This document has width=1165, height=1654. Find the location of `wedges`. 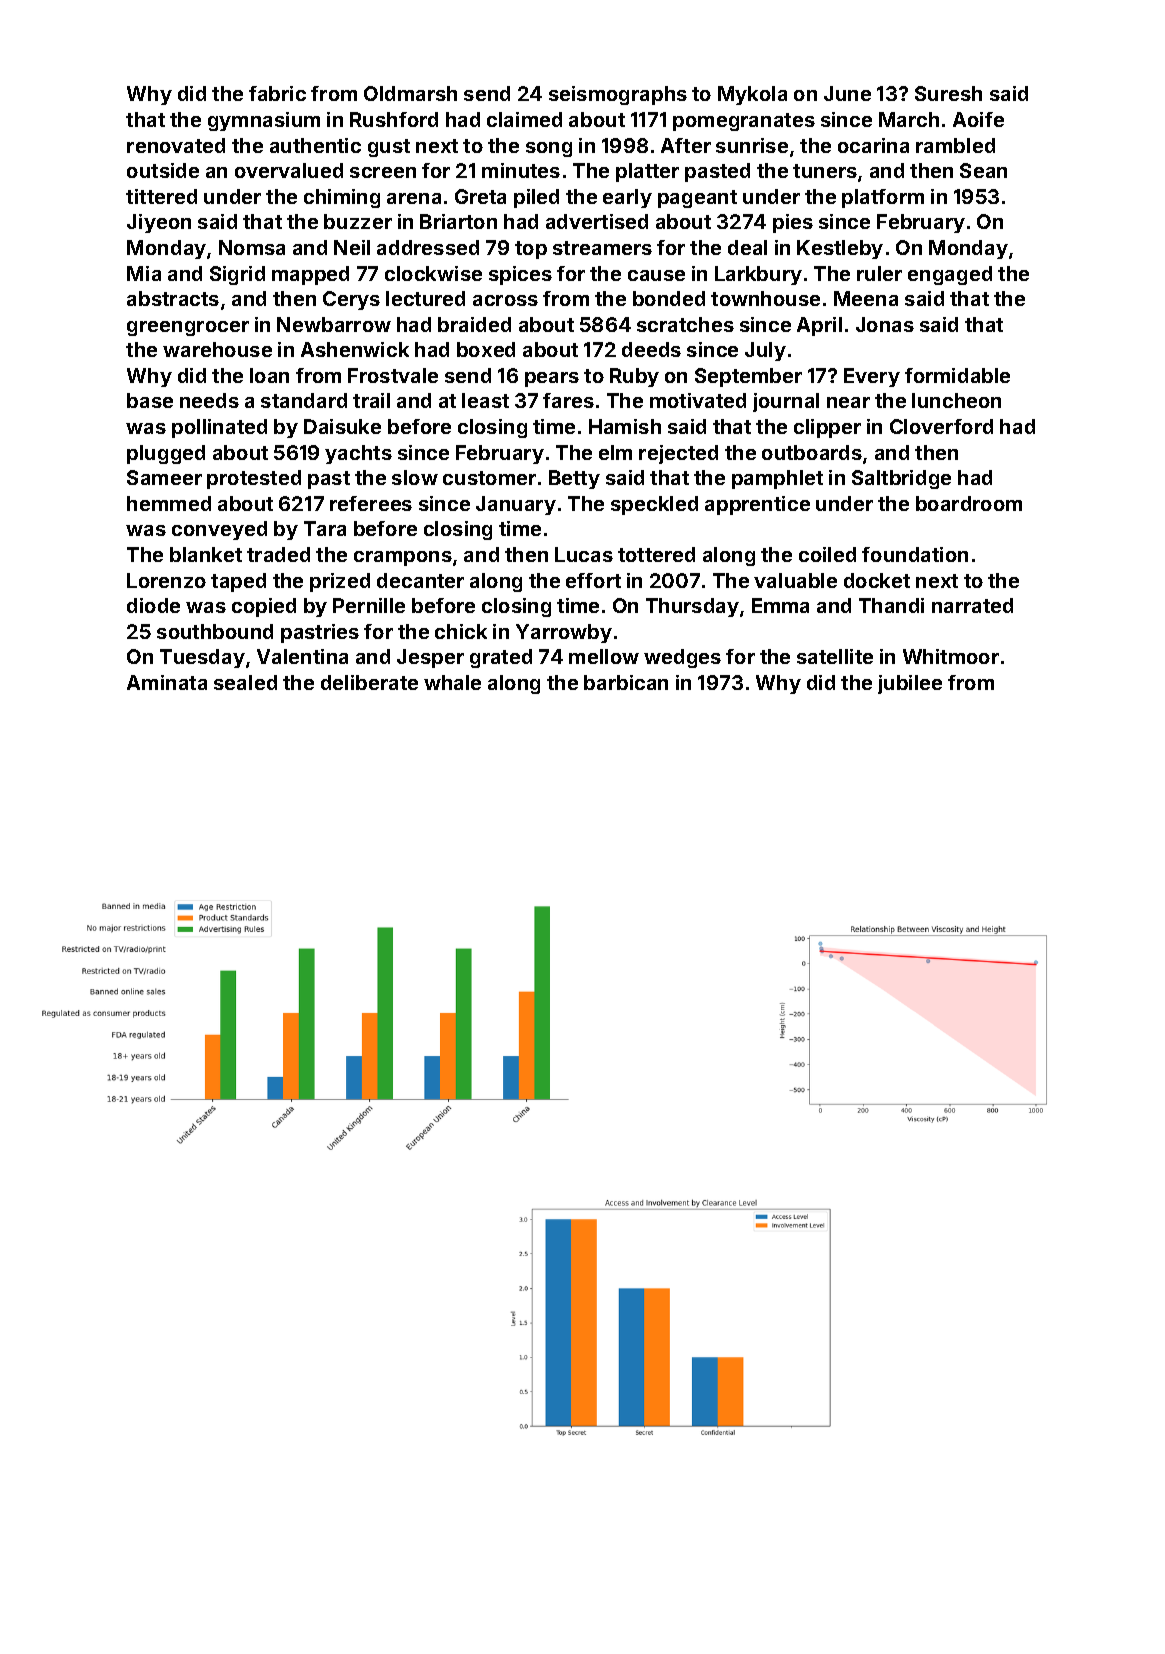

wedges is located at coordinates (682, 658).
